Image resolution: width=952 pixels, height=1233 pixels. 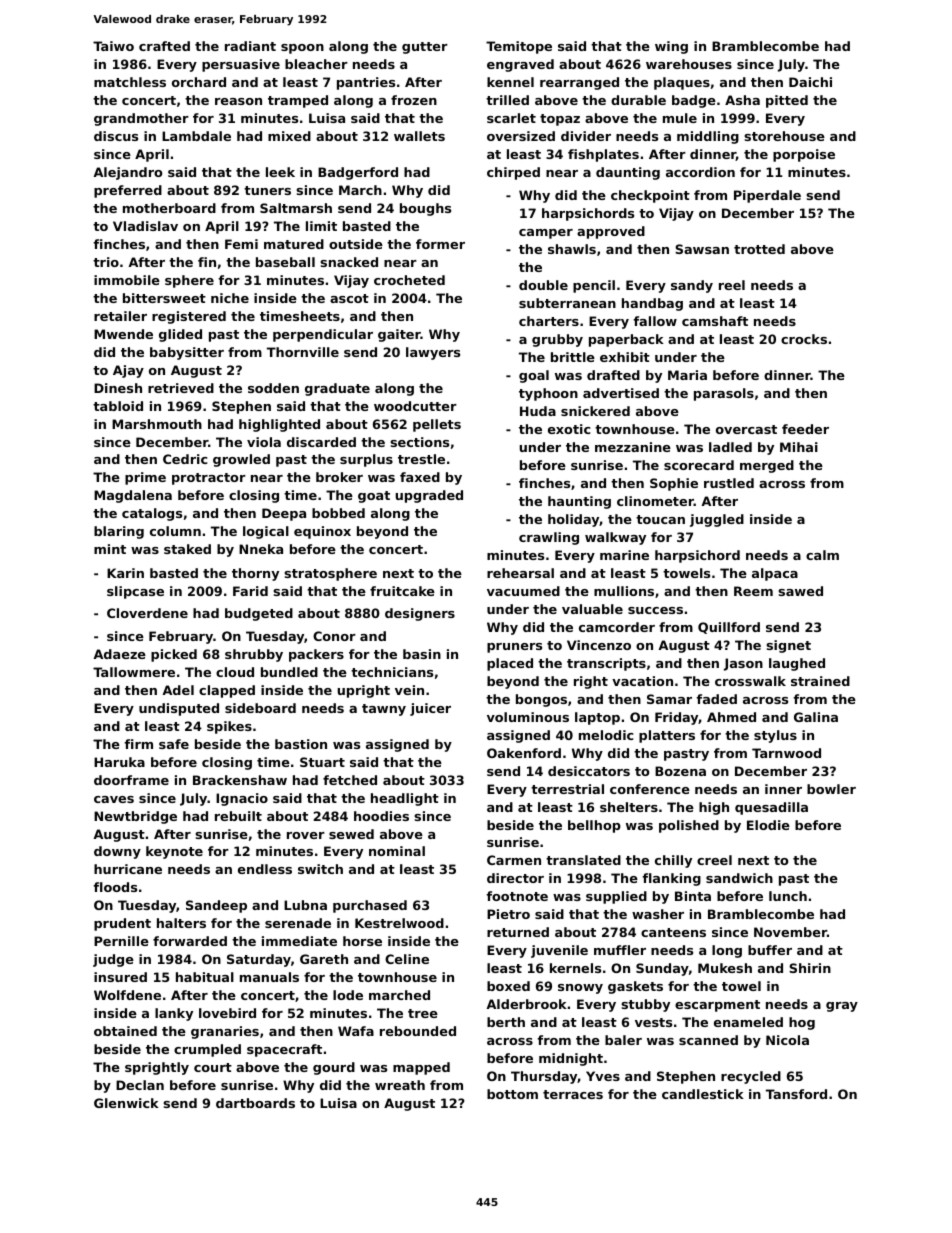 I want to click on pencil, so click(x=594, y=286).
